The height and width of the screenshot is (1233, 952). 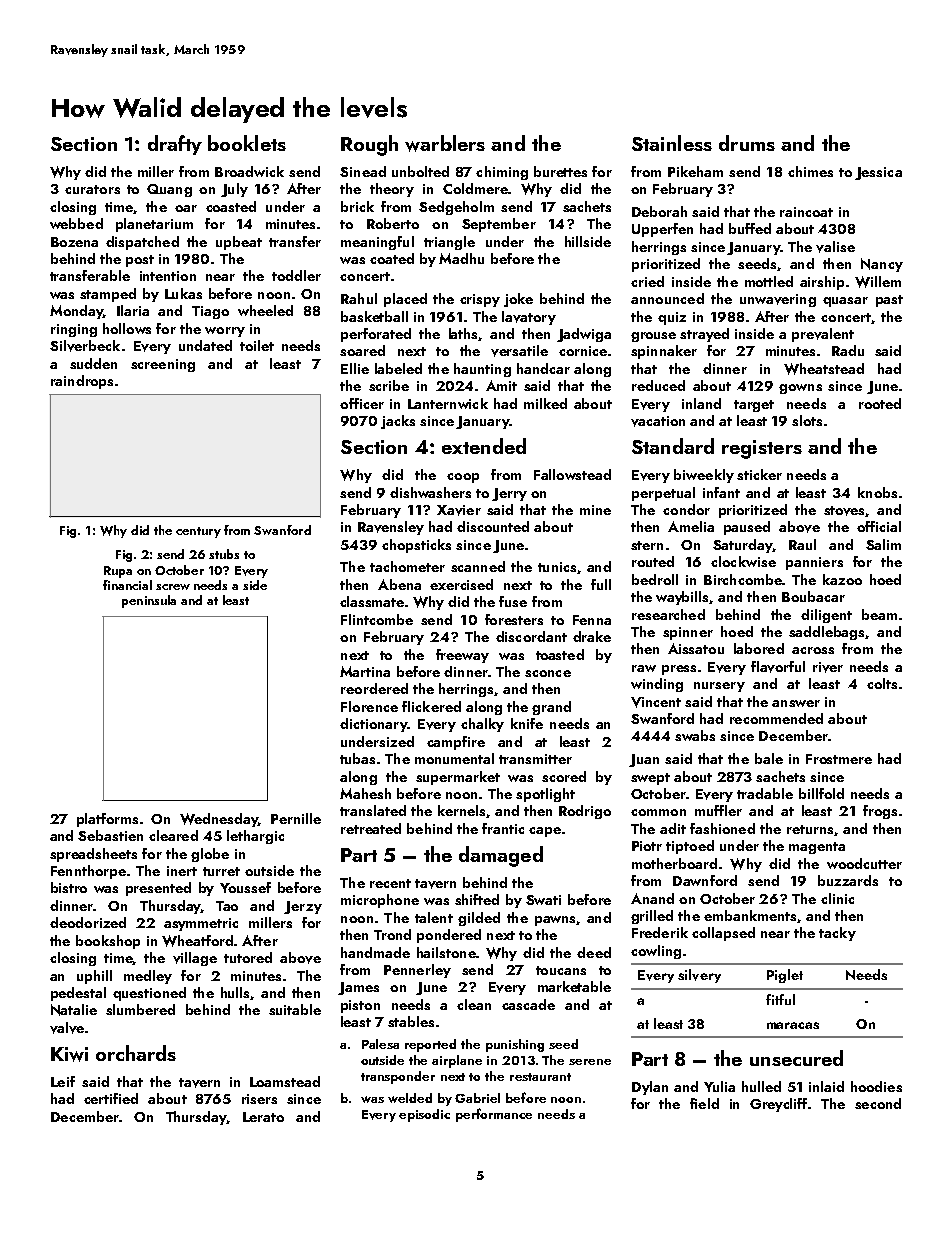 What do you see at coordinates (826, 616) in the screenshot?
I see `diligent` at bounding box center [826, 616].
